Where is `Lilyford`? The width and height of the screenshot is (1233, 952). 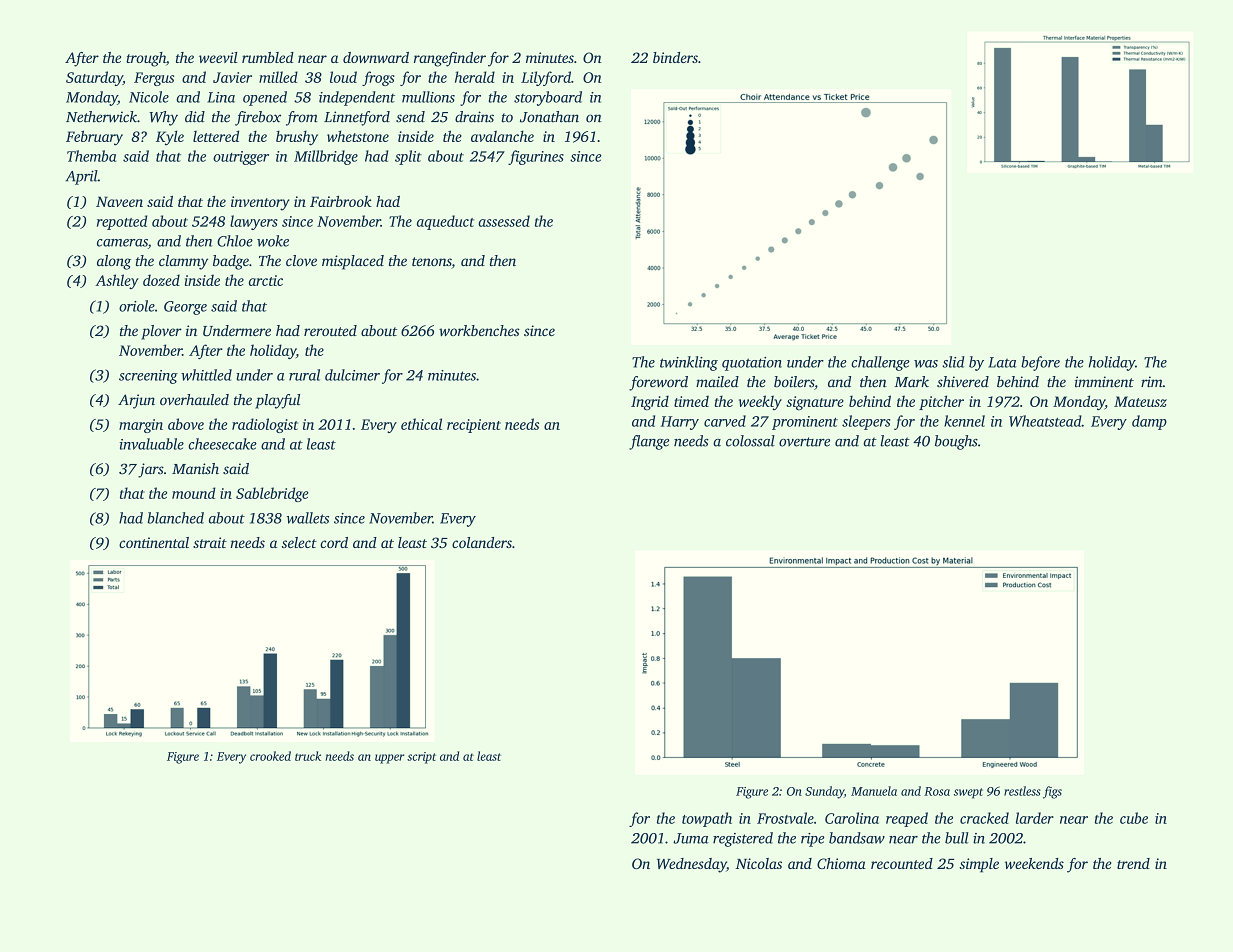 Lilyford is located at coordinates (546, 78).
